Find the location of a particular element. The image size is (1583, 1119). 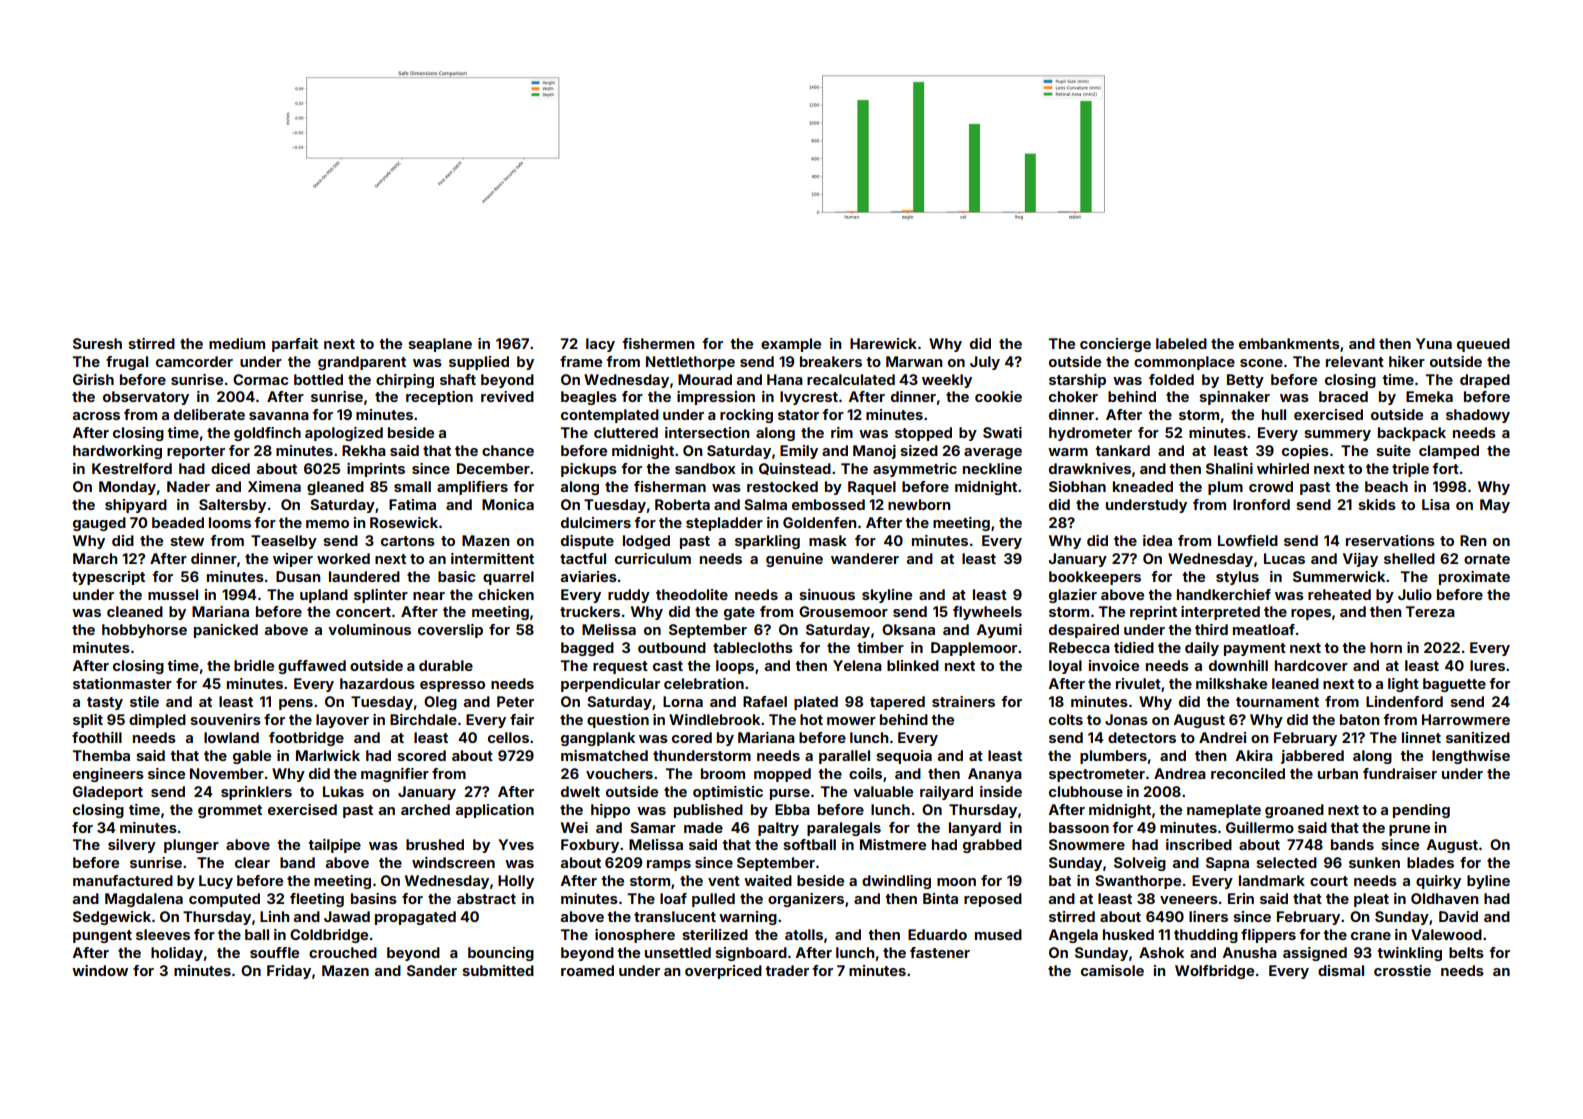

fisherman is located at coordinates (670, 486).
